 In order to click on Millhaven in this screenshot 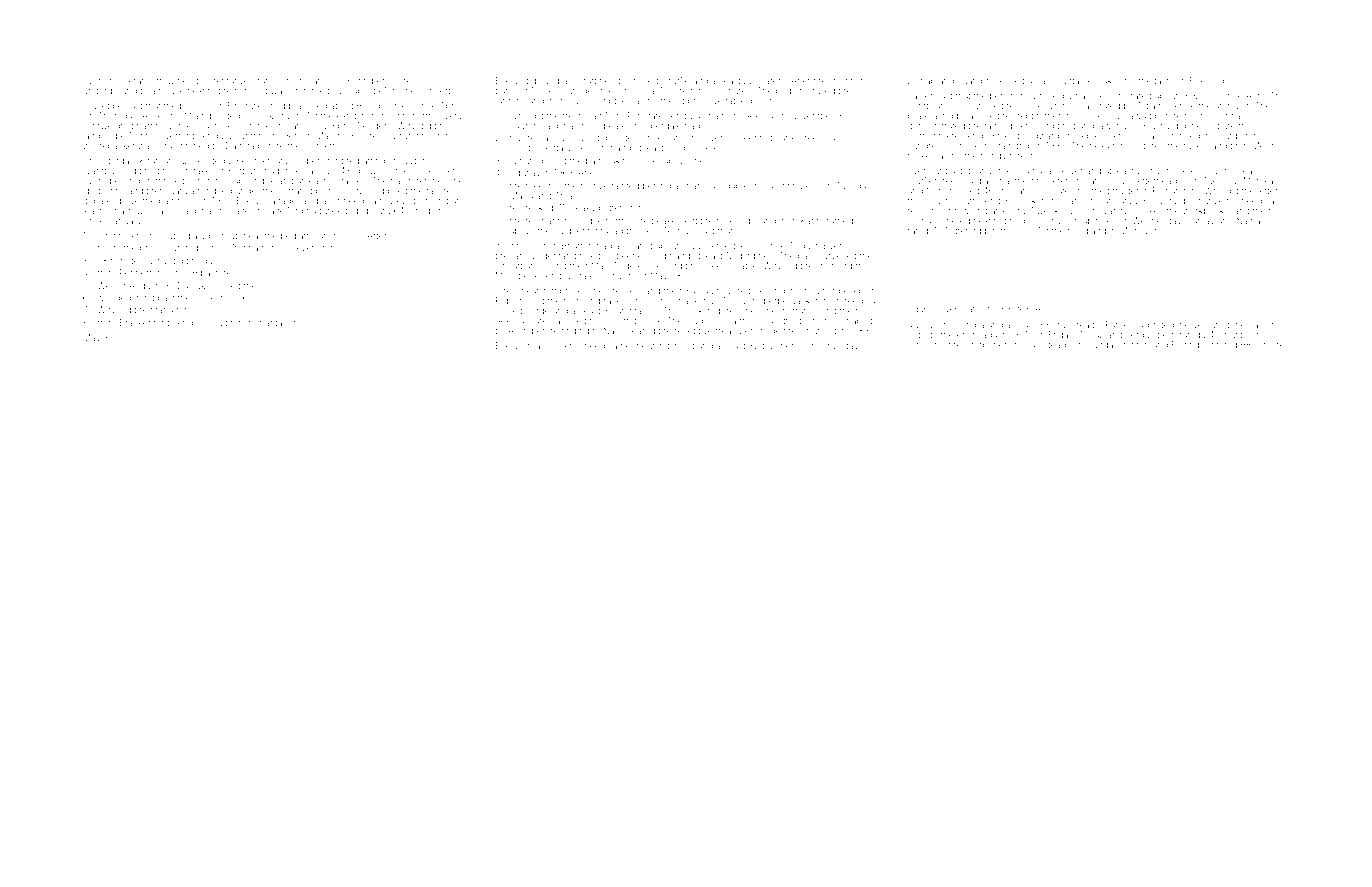, I will do `click(1139, 230)`.
